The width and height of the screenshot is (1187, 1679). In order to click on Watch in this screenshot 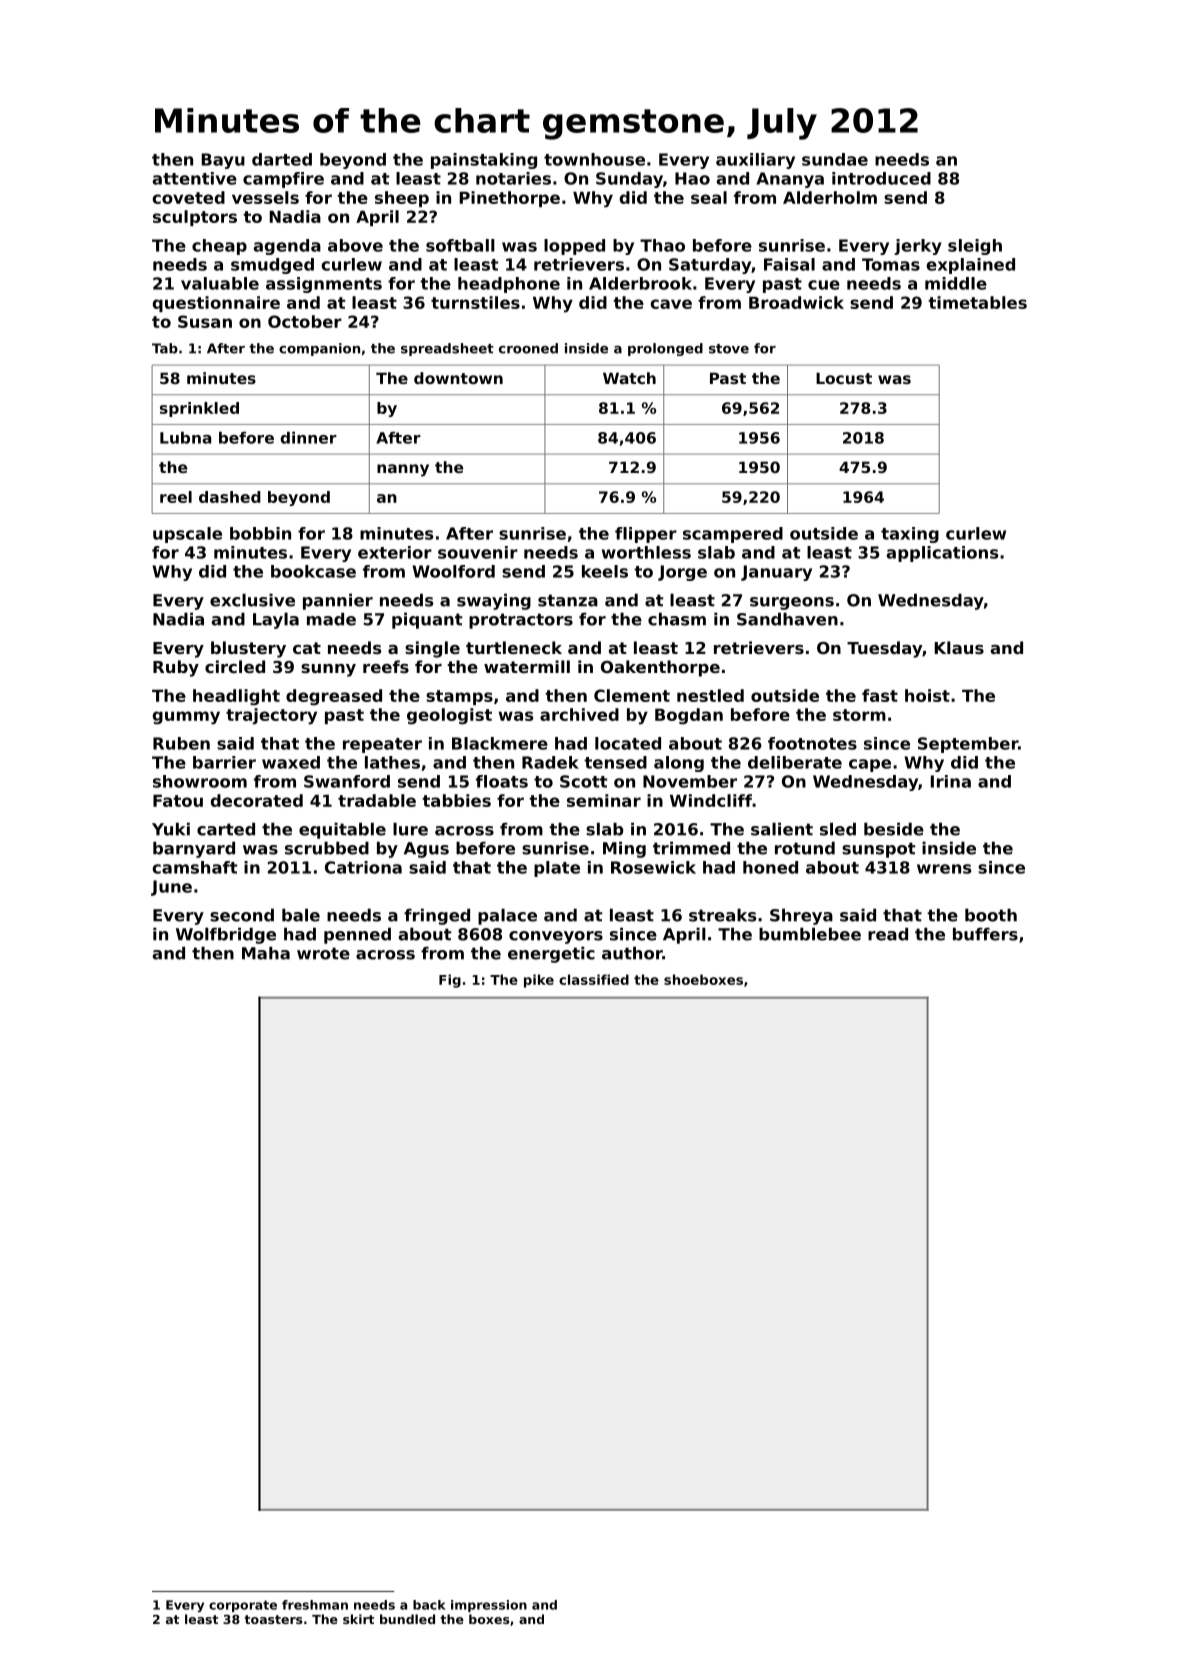, I will do `click(629, 378)`.
